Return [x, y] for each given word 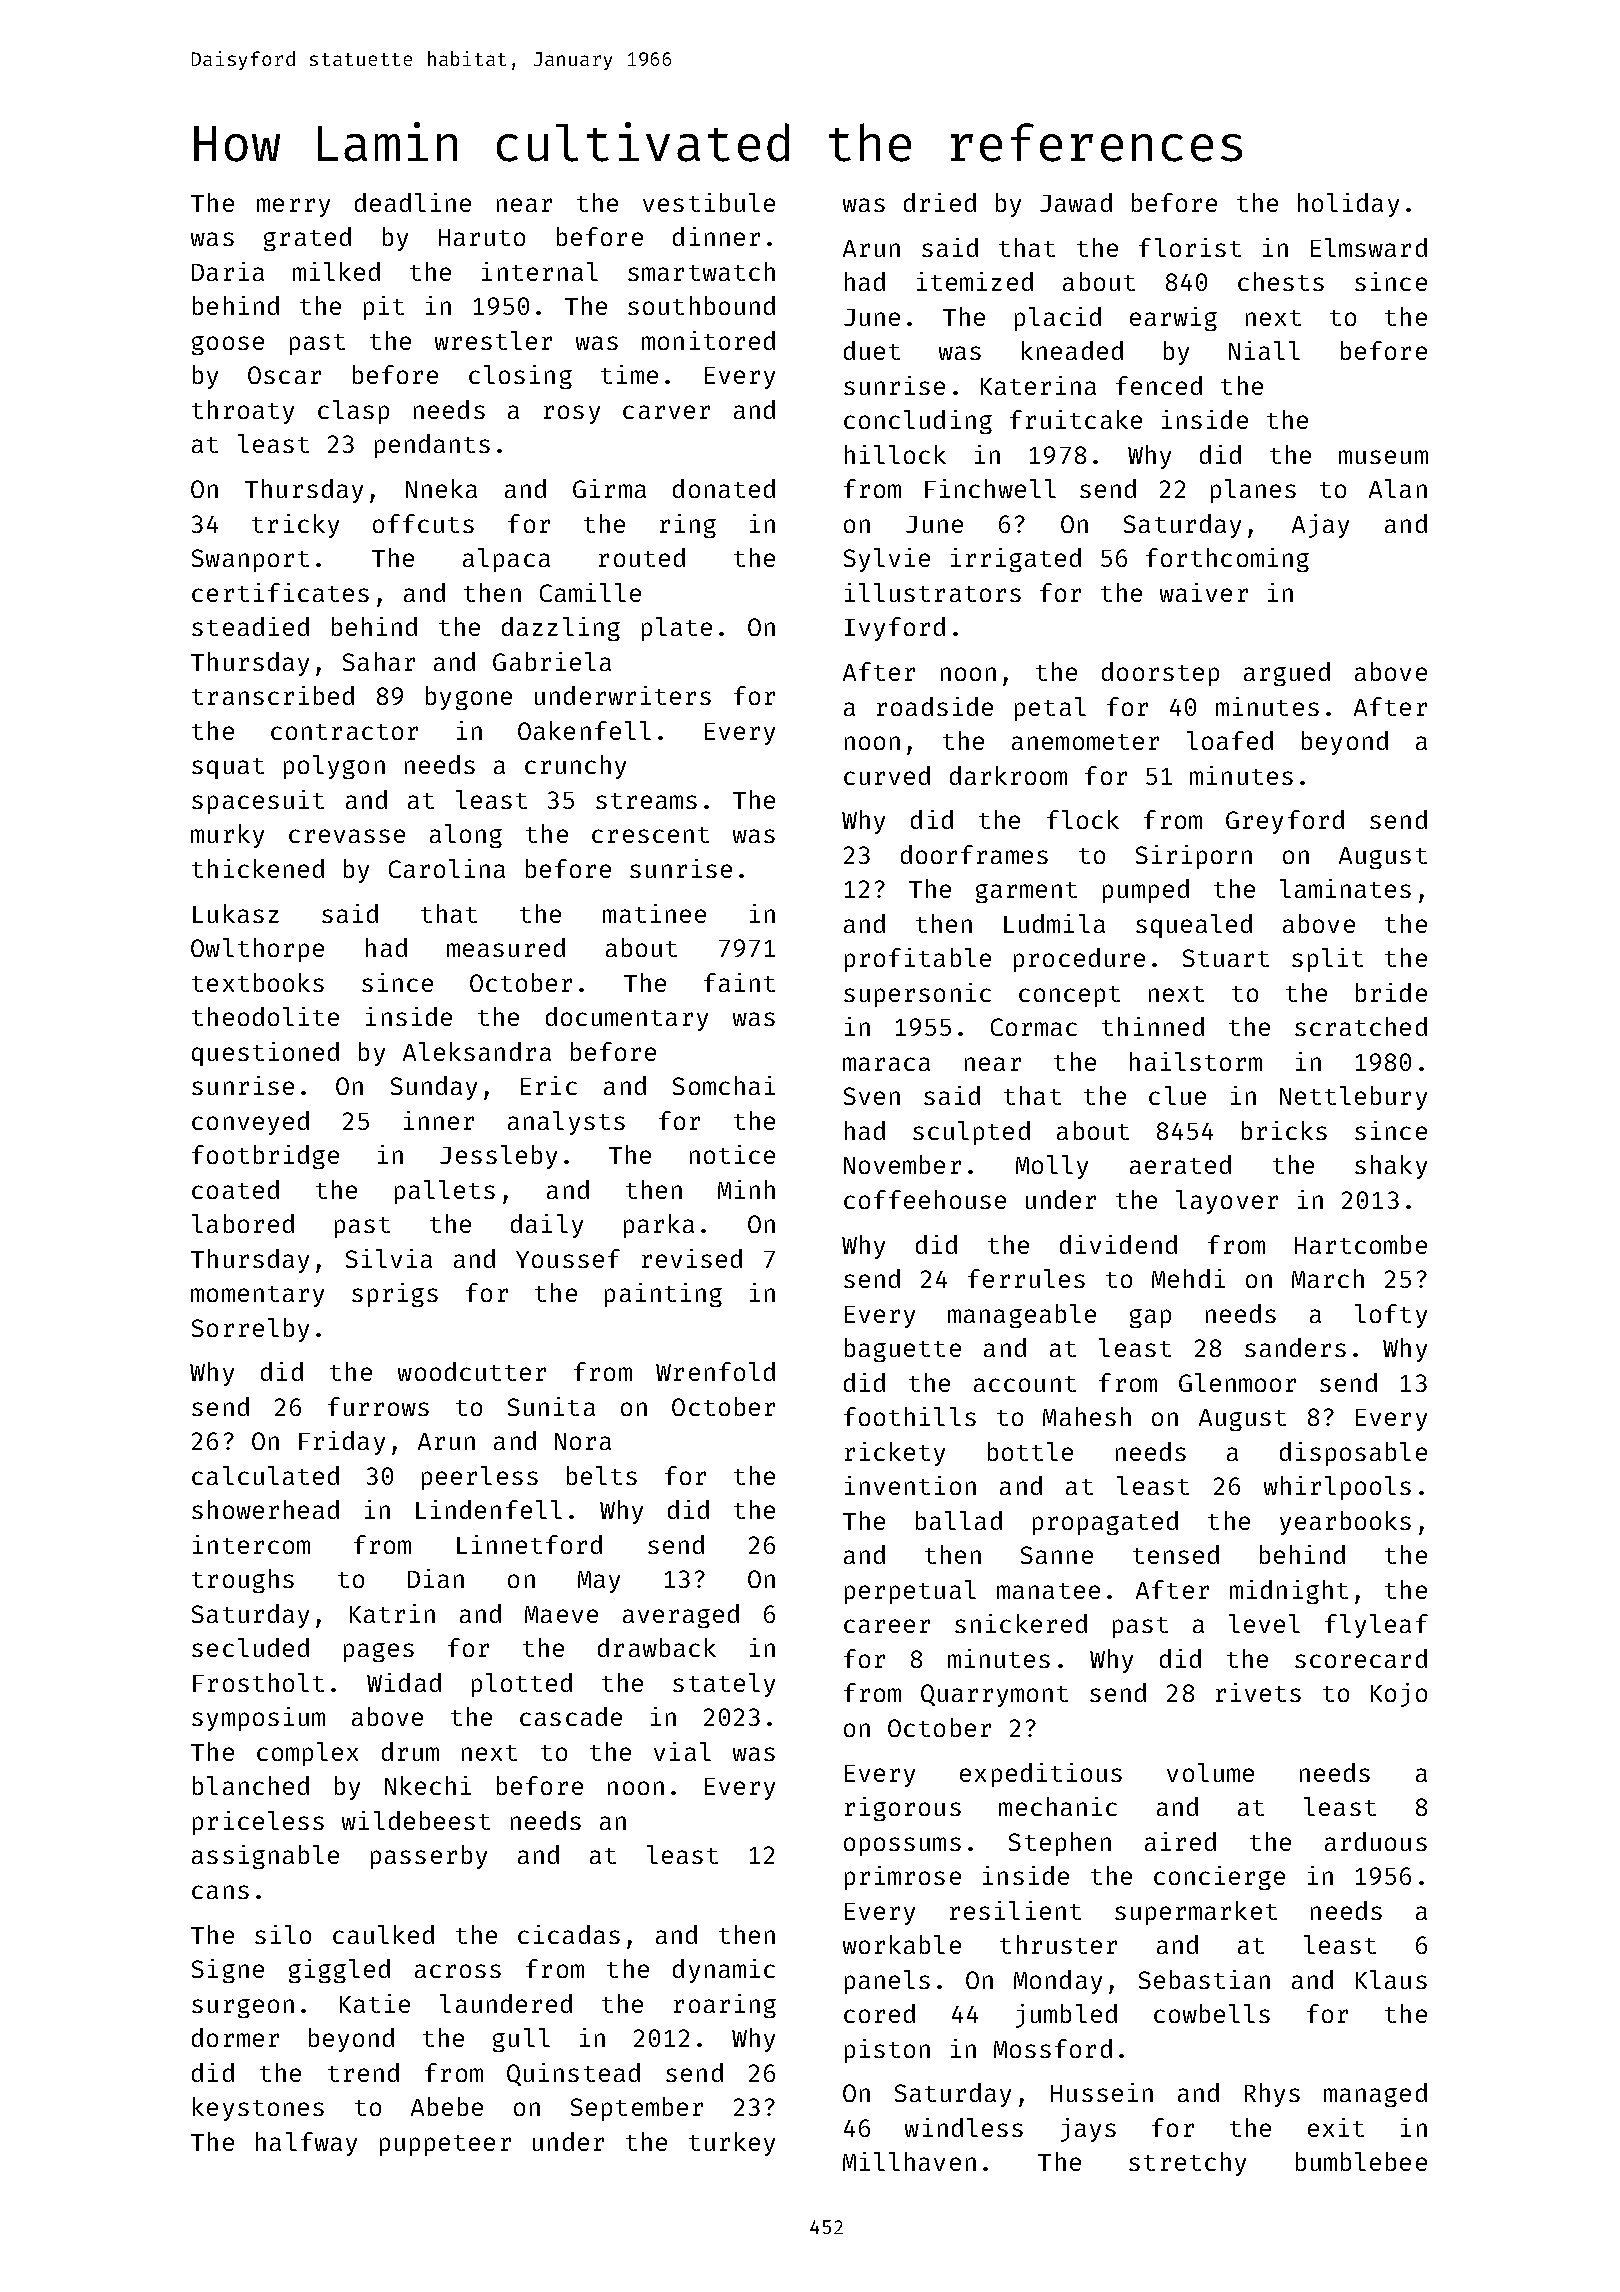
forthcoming [1227, 560]
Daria [228, 271]
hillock [895, 454]
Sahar [379, 661]
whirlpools [1337, 1488]
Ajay [1320, 526]
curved [887, 775]
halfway [306, 2144]
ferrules [1026, 1278]
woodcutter [472, 1371]
